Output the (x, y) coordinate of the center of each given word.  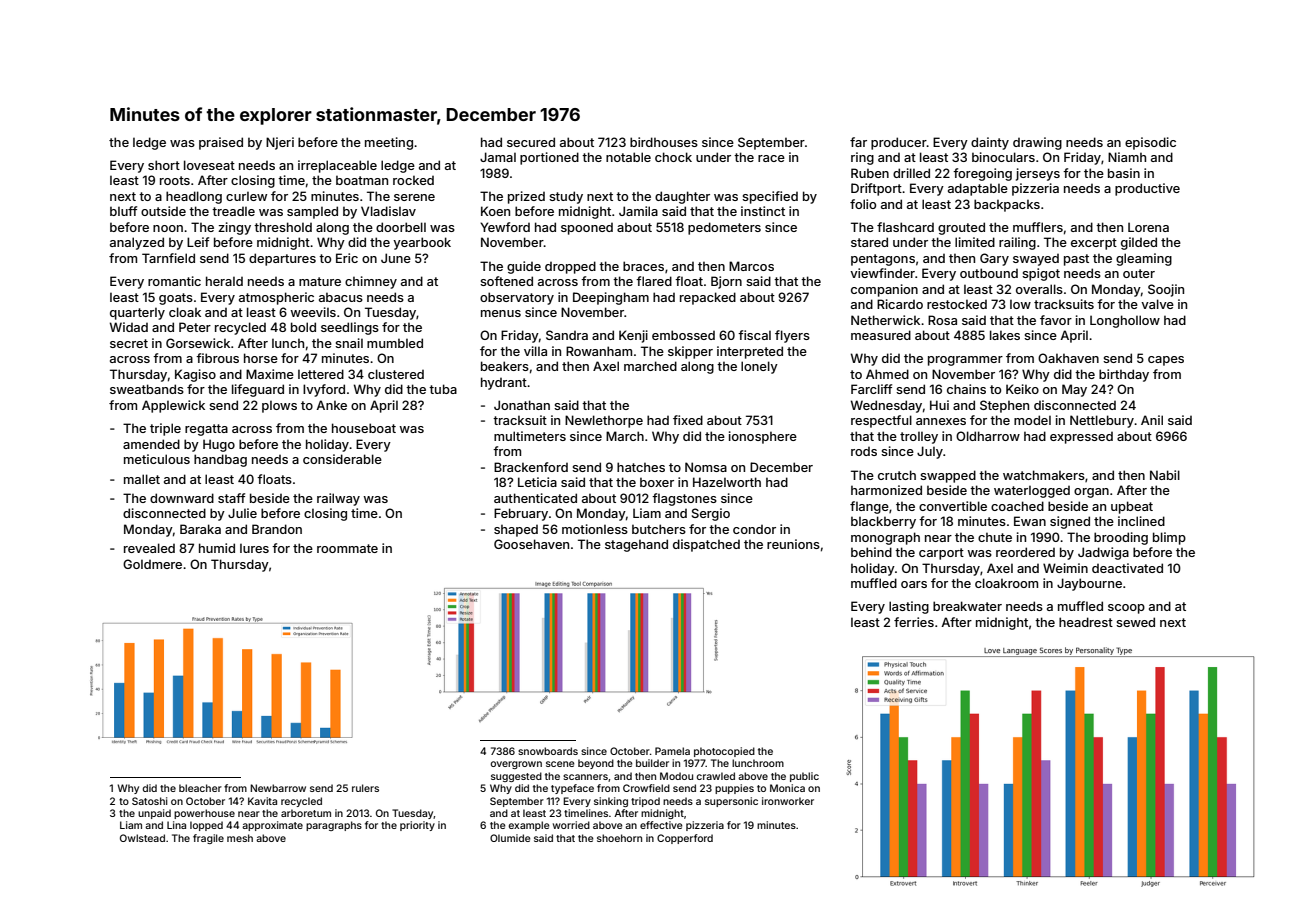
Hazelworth (727, 482)
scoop (1126, 609)
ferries (914, 622)
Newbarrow (278, 788)
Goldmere (152, 564)
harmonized (886, 490)
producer (899, 143)
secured (531, 142)
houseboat (364, 428)
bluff (123, 211)
